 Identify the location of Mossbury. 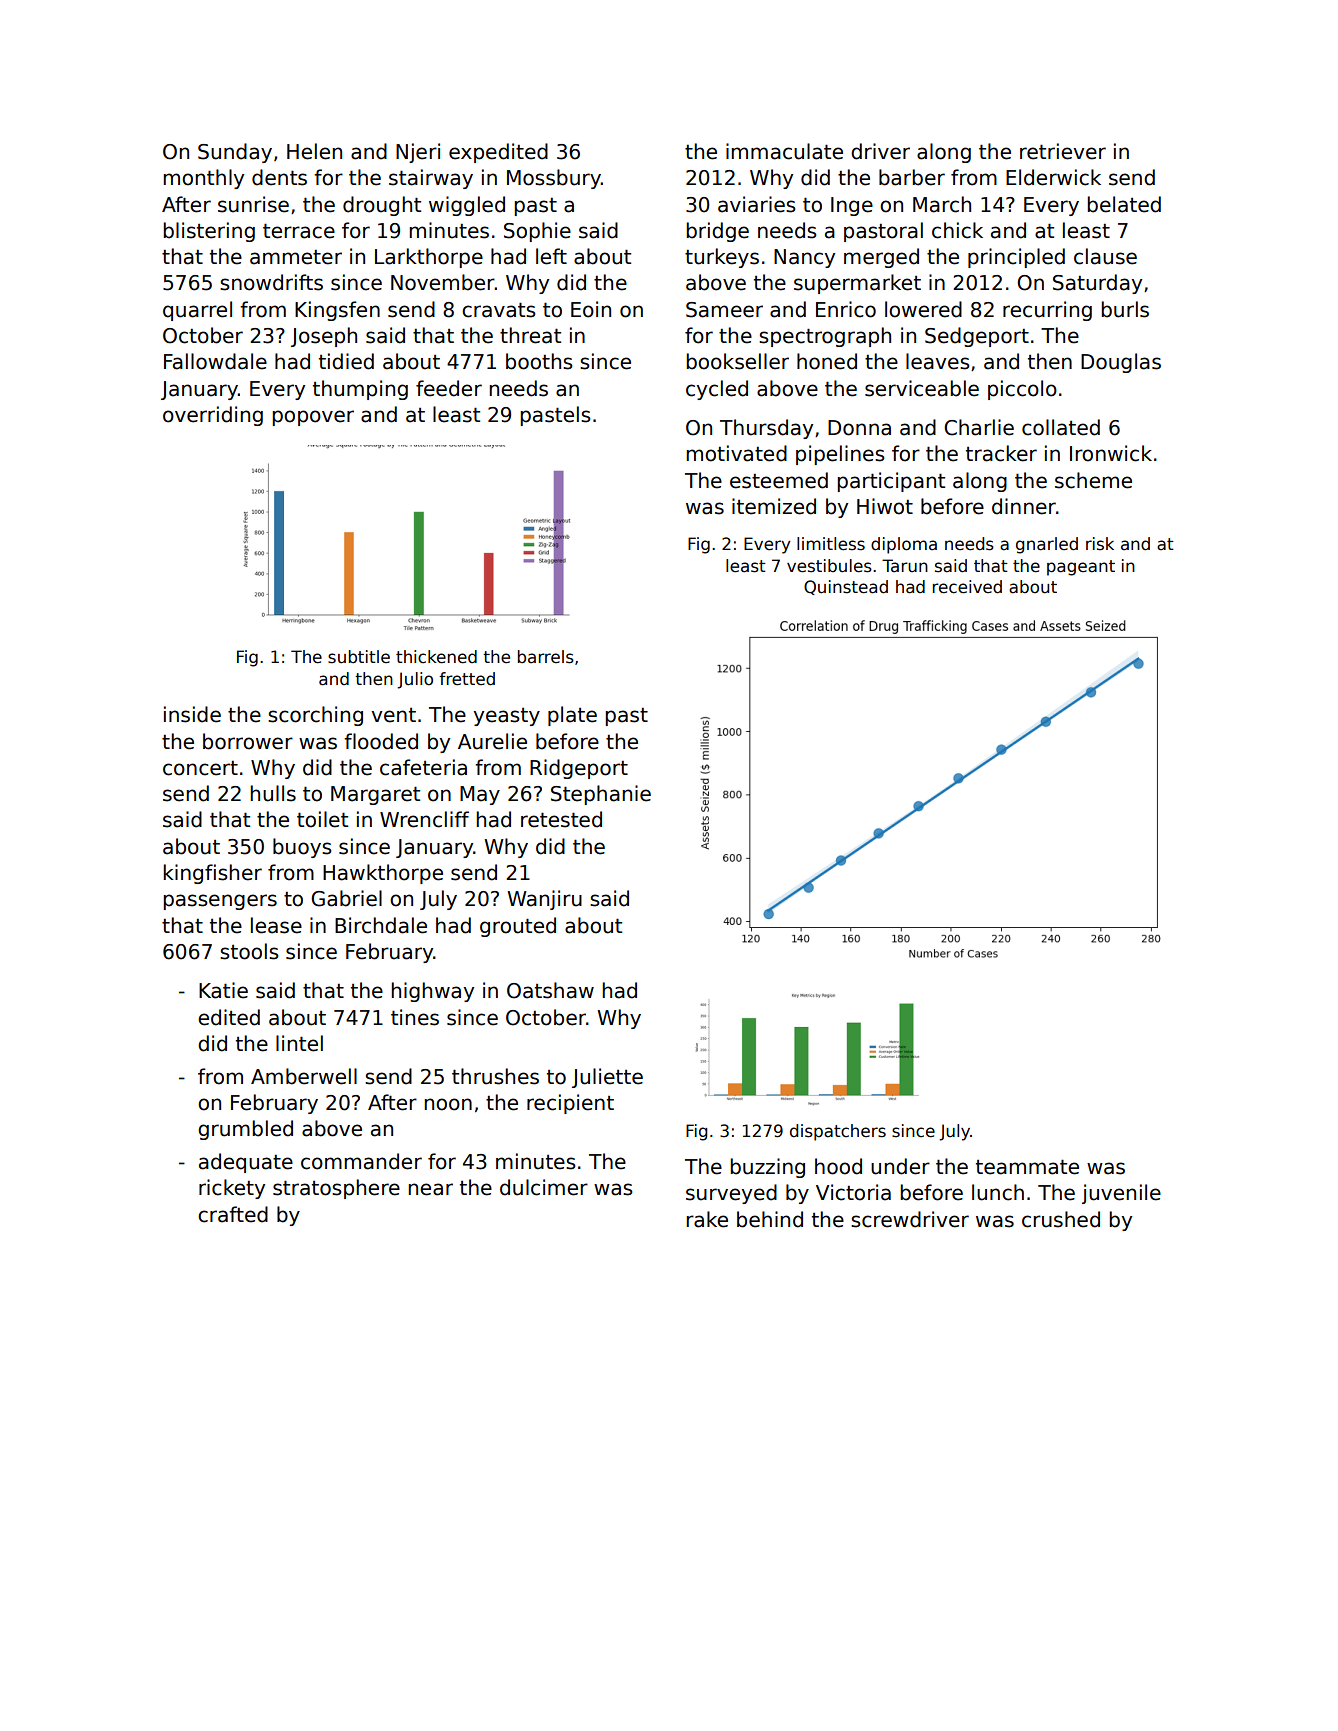
(554, 179).
